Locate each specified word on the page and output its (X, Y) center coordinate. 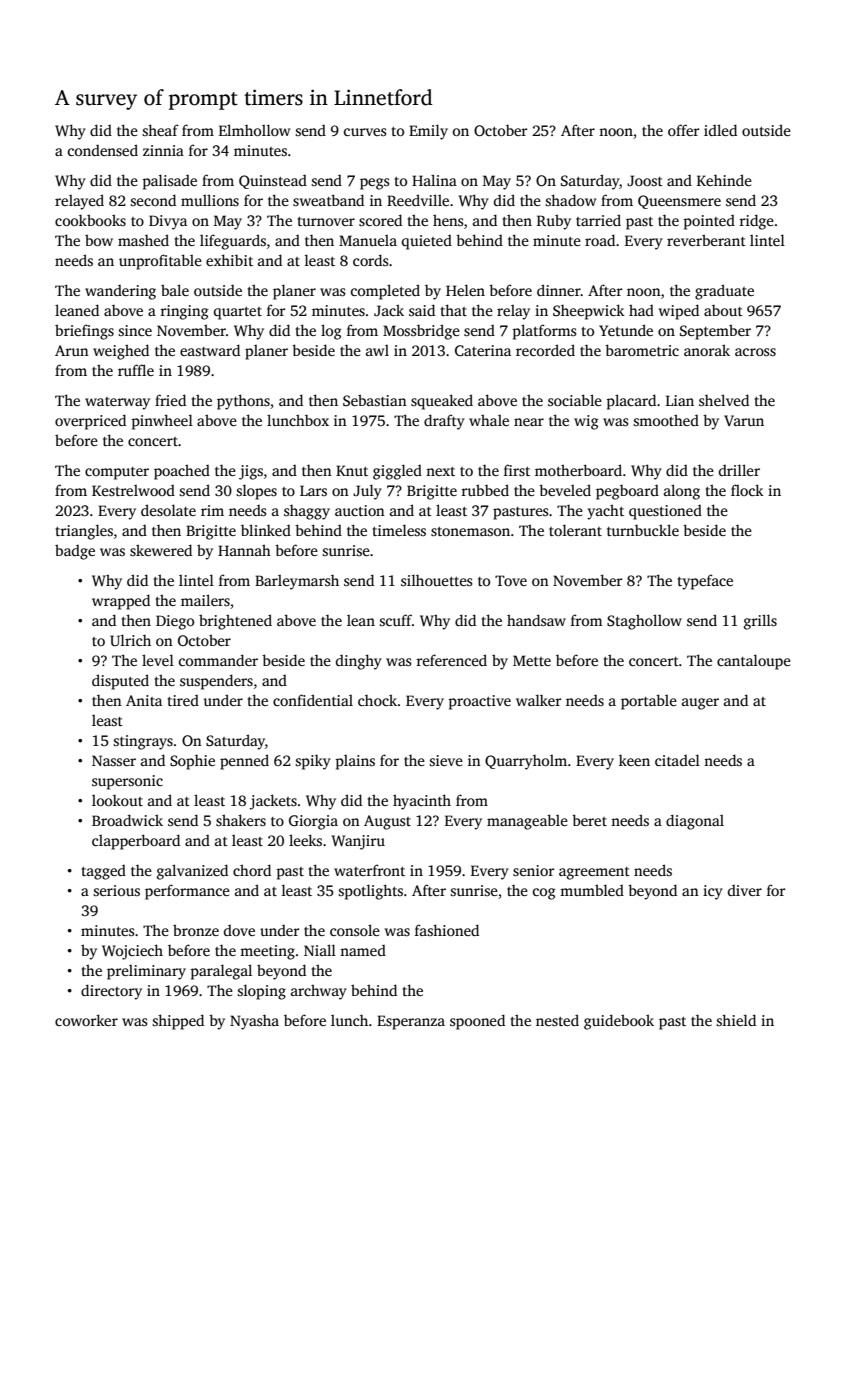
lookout (117, 800)
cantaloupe (754, 662)
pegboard (627, 492)
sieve (446, 760)
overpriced (90, 422)
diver (745, 890)
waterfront (369, 870)
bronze (196, 930)
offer (683, 130)
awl (377, 350)
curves (365, 132)
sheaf (160, 130)
